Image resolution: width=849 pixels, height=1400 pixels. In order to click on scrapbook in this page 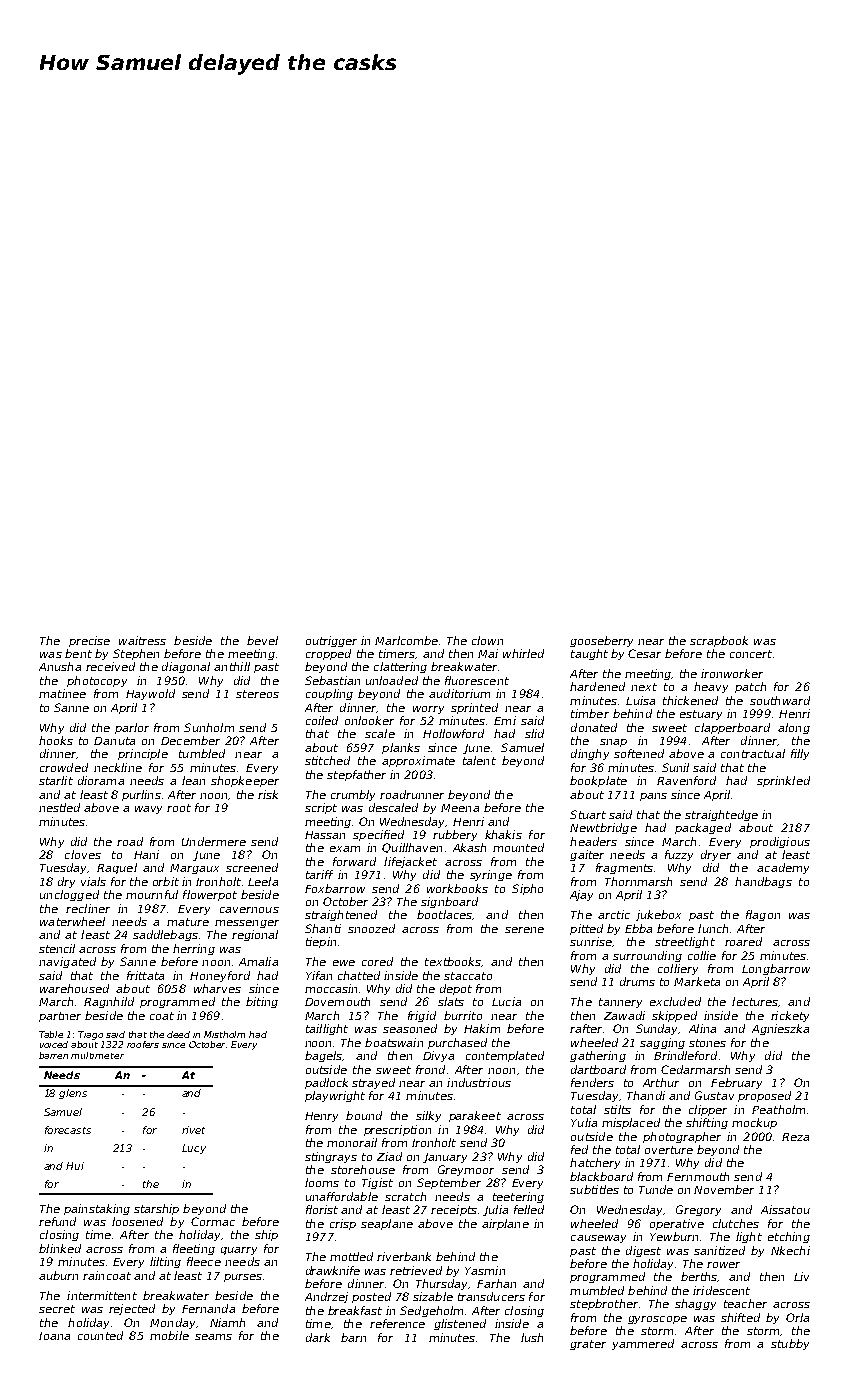, I will do `click(719, 641)`.
